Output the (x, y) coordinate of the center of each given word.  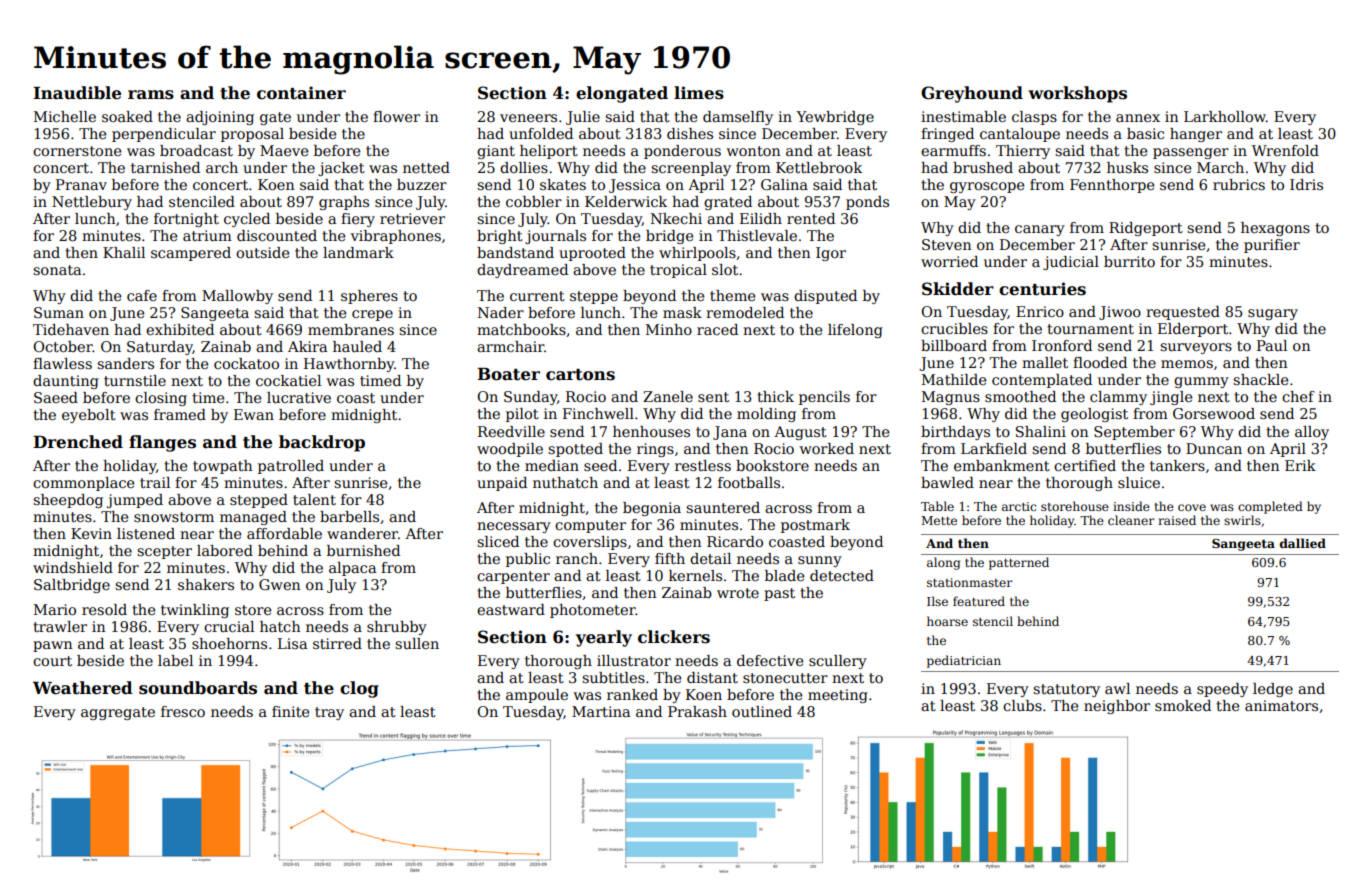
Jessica (635, 186)
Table (937, 506)
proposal (252, 135)
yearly (604, 638)
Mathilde (954, 379)
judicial (1071, 263)
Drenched (78, 442)
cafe (142, 295)
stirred (337, 643)
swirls (1242, 520)
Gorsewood (1214, 413)
